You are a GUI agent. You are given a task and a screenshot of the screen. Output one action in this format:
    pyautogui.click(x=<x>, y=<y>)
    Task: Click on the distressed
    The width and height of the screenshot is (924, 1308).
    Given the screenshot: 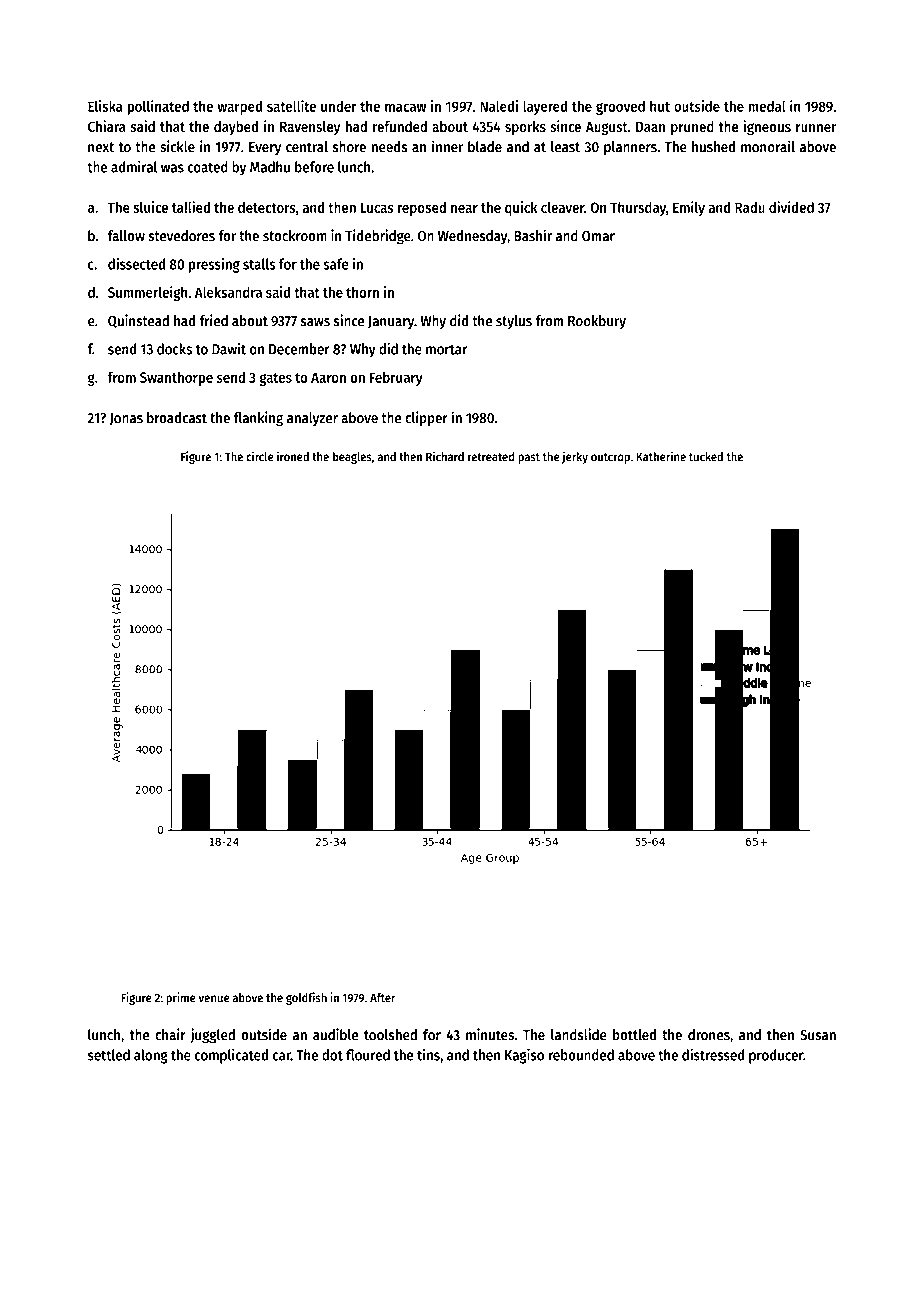 What is the action you would take?
    pyautogui.click(x=713, y=1054)
